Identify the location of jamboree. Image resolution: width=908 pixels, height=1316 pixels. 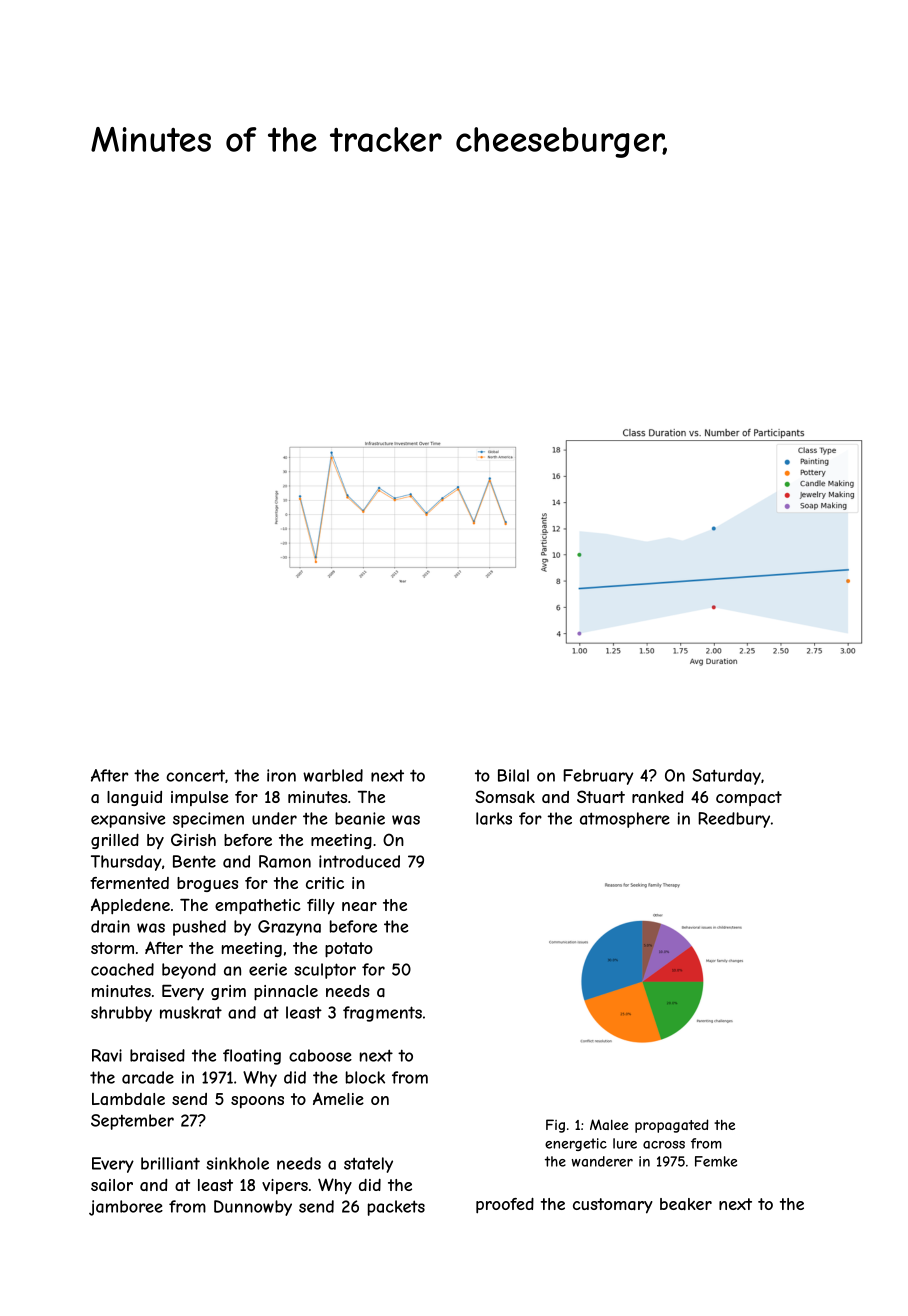
(126, 1208).
